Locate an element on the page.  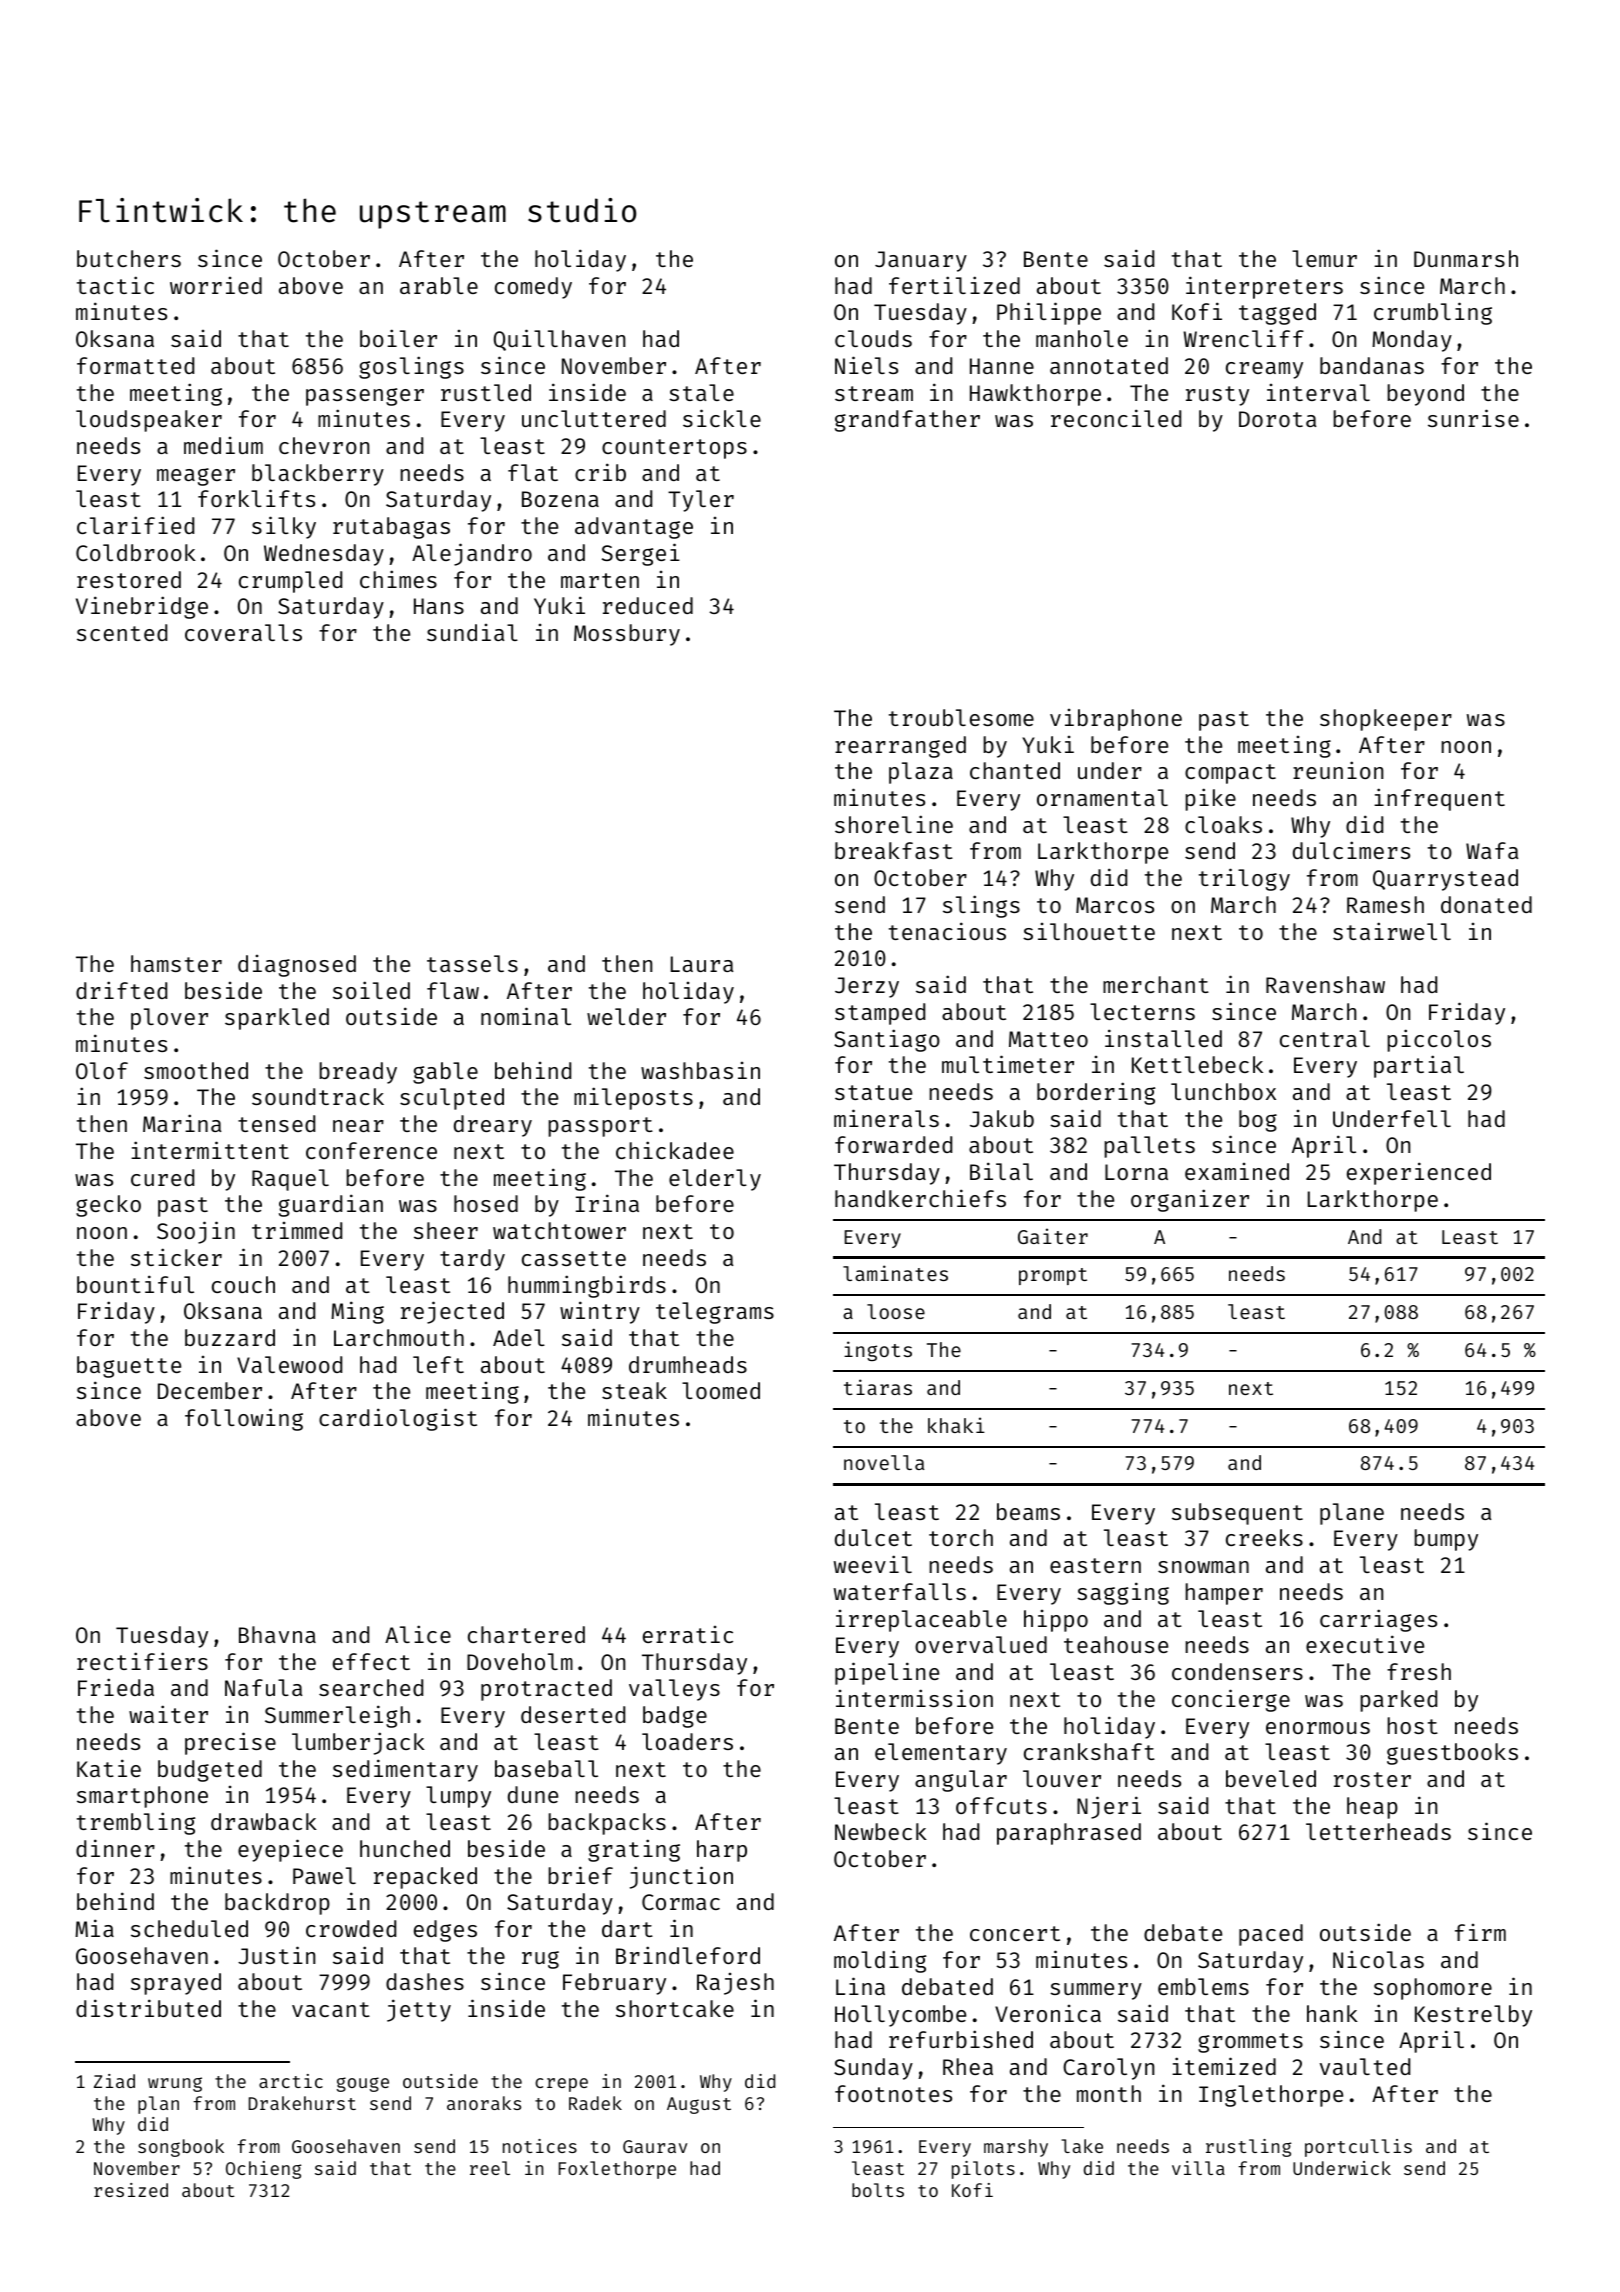
rejected is located at coordinates (452, 1312).
